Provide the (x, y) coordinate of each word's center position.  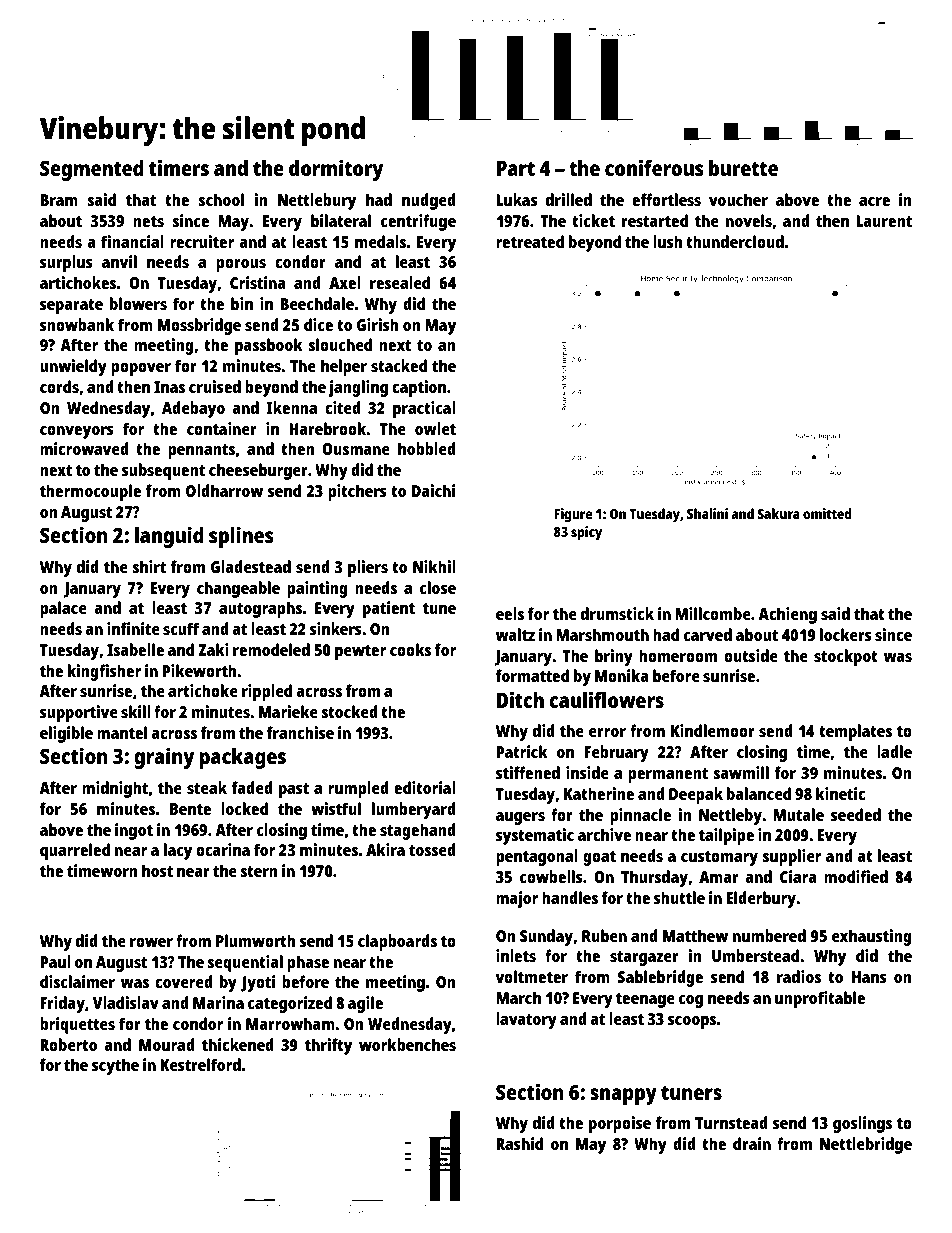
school (221, 199)
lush (667, 241)
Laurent (884, 221)
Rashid (519, 1143)
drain (752, 1143)
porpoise (620, 1124)
